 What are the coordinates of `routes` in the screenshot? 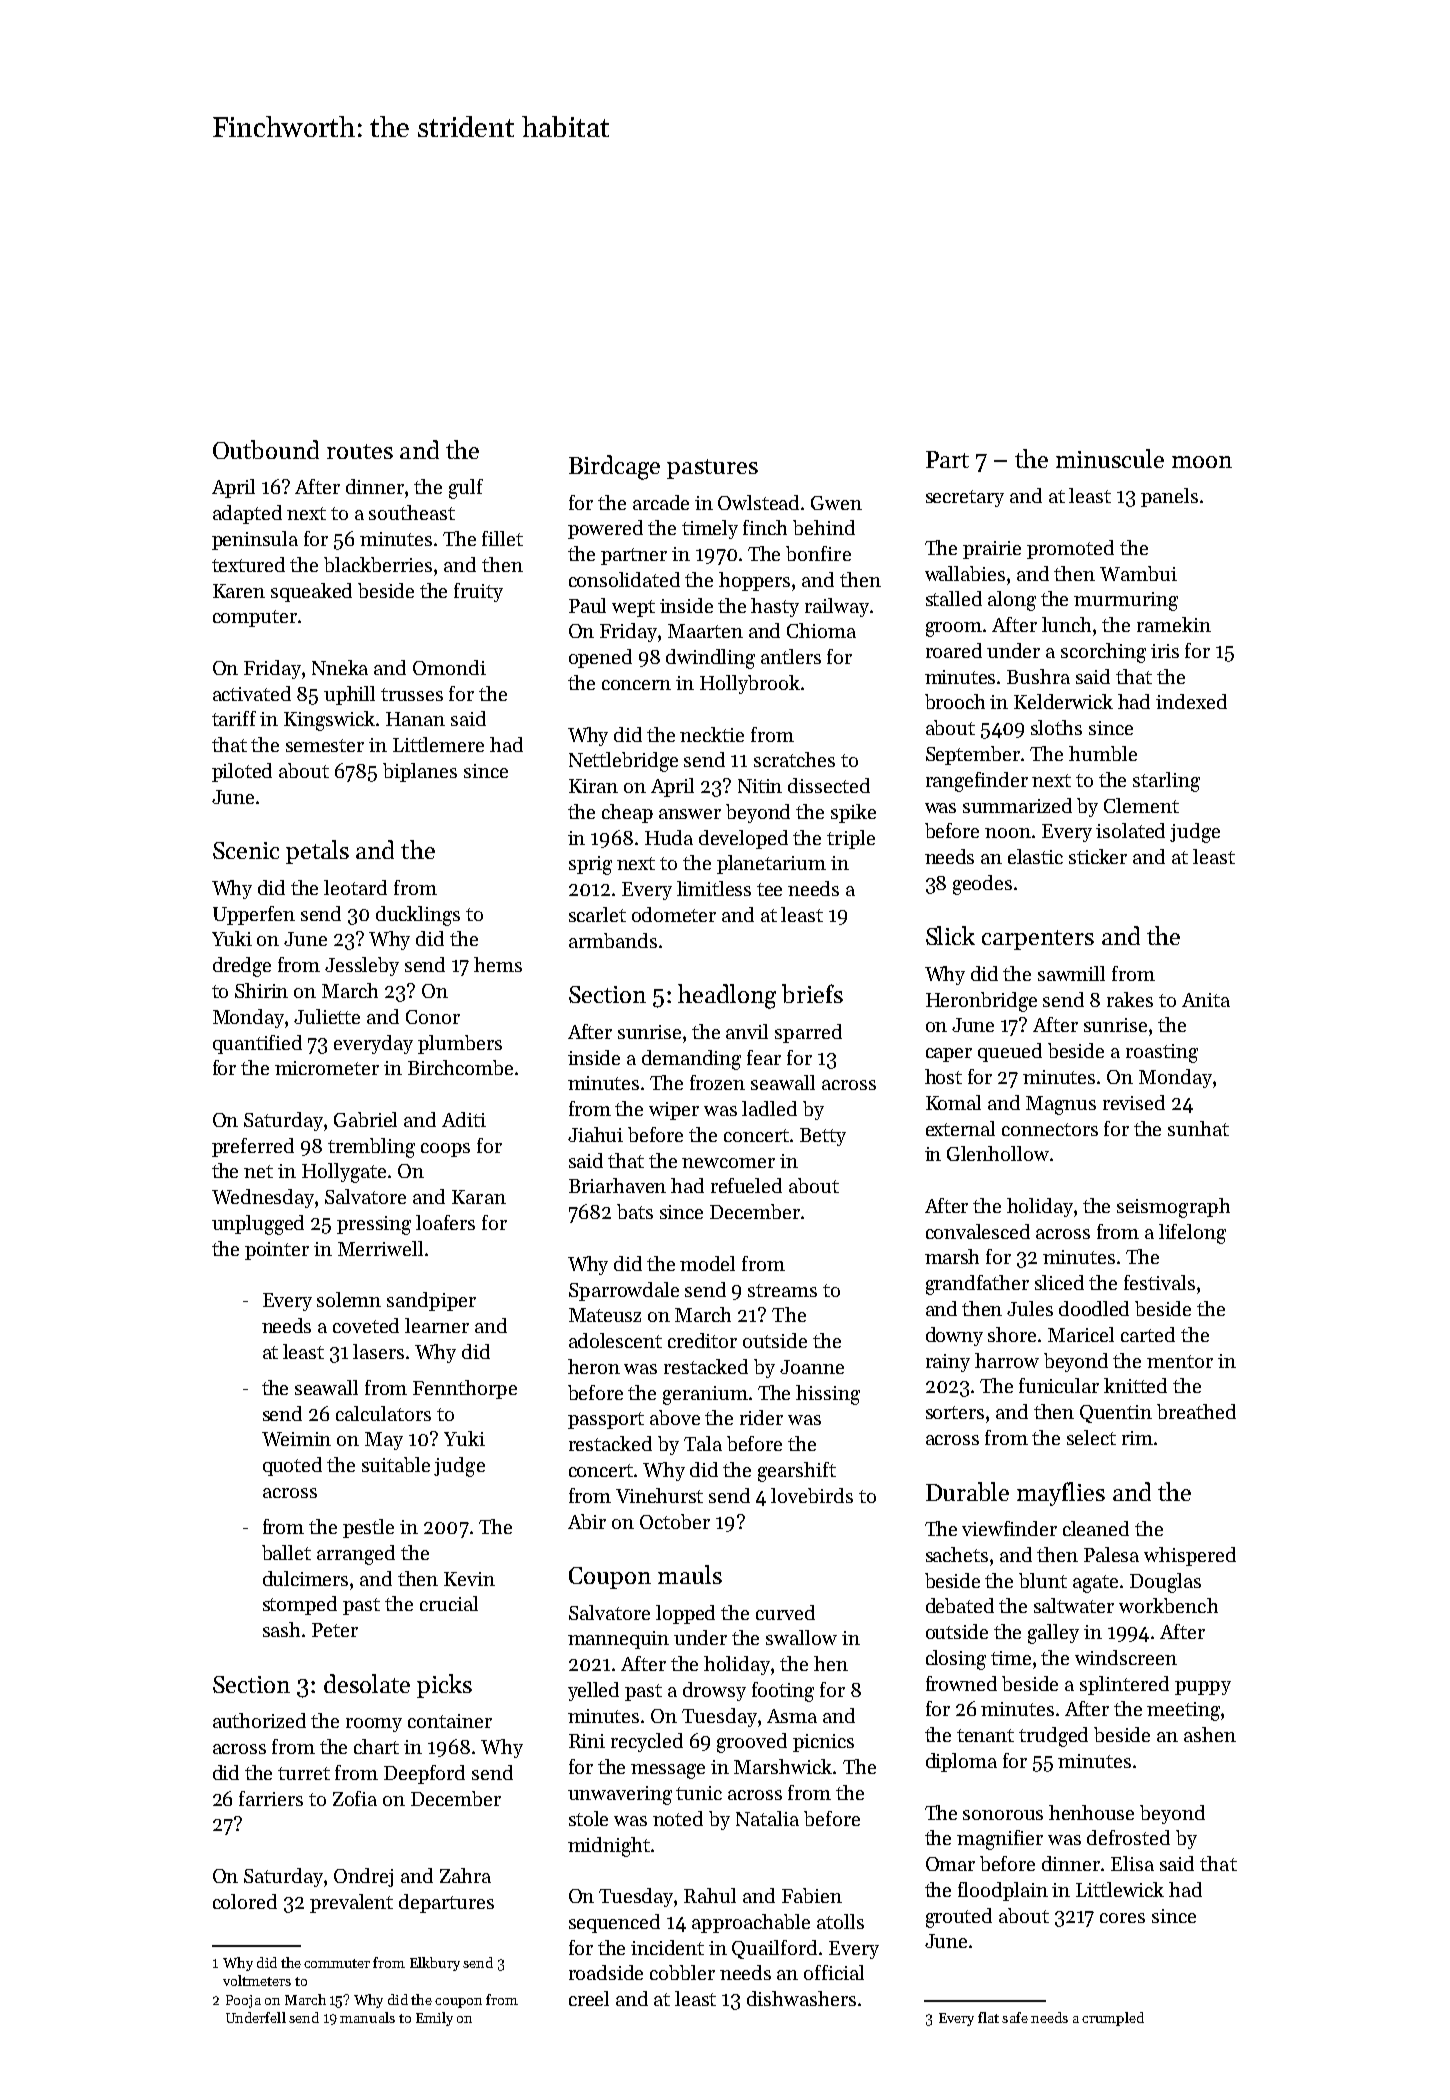 It's located at (360, 451).
